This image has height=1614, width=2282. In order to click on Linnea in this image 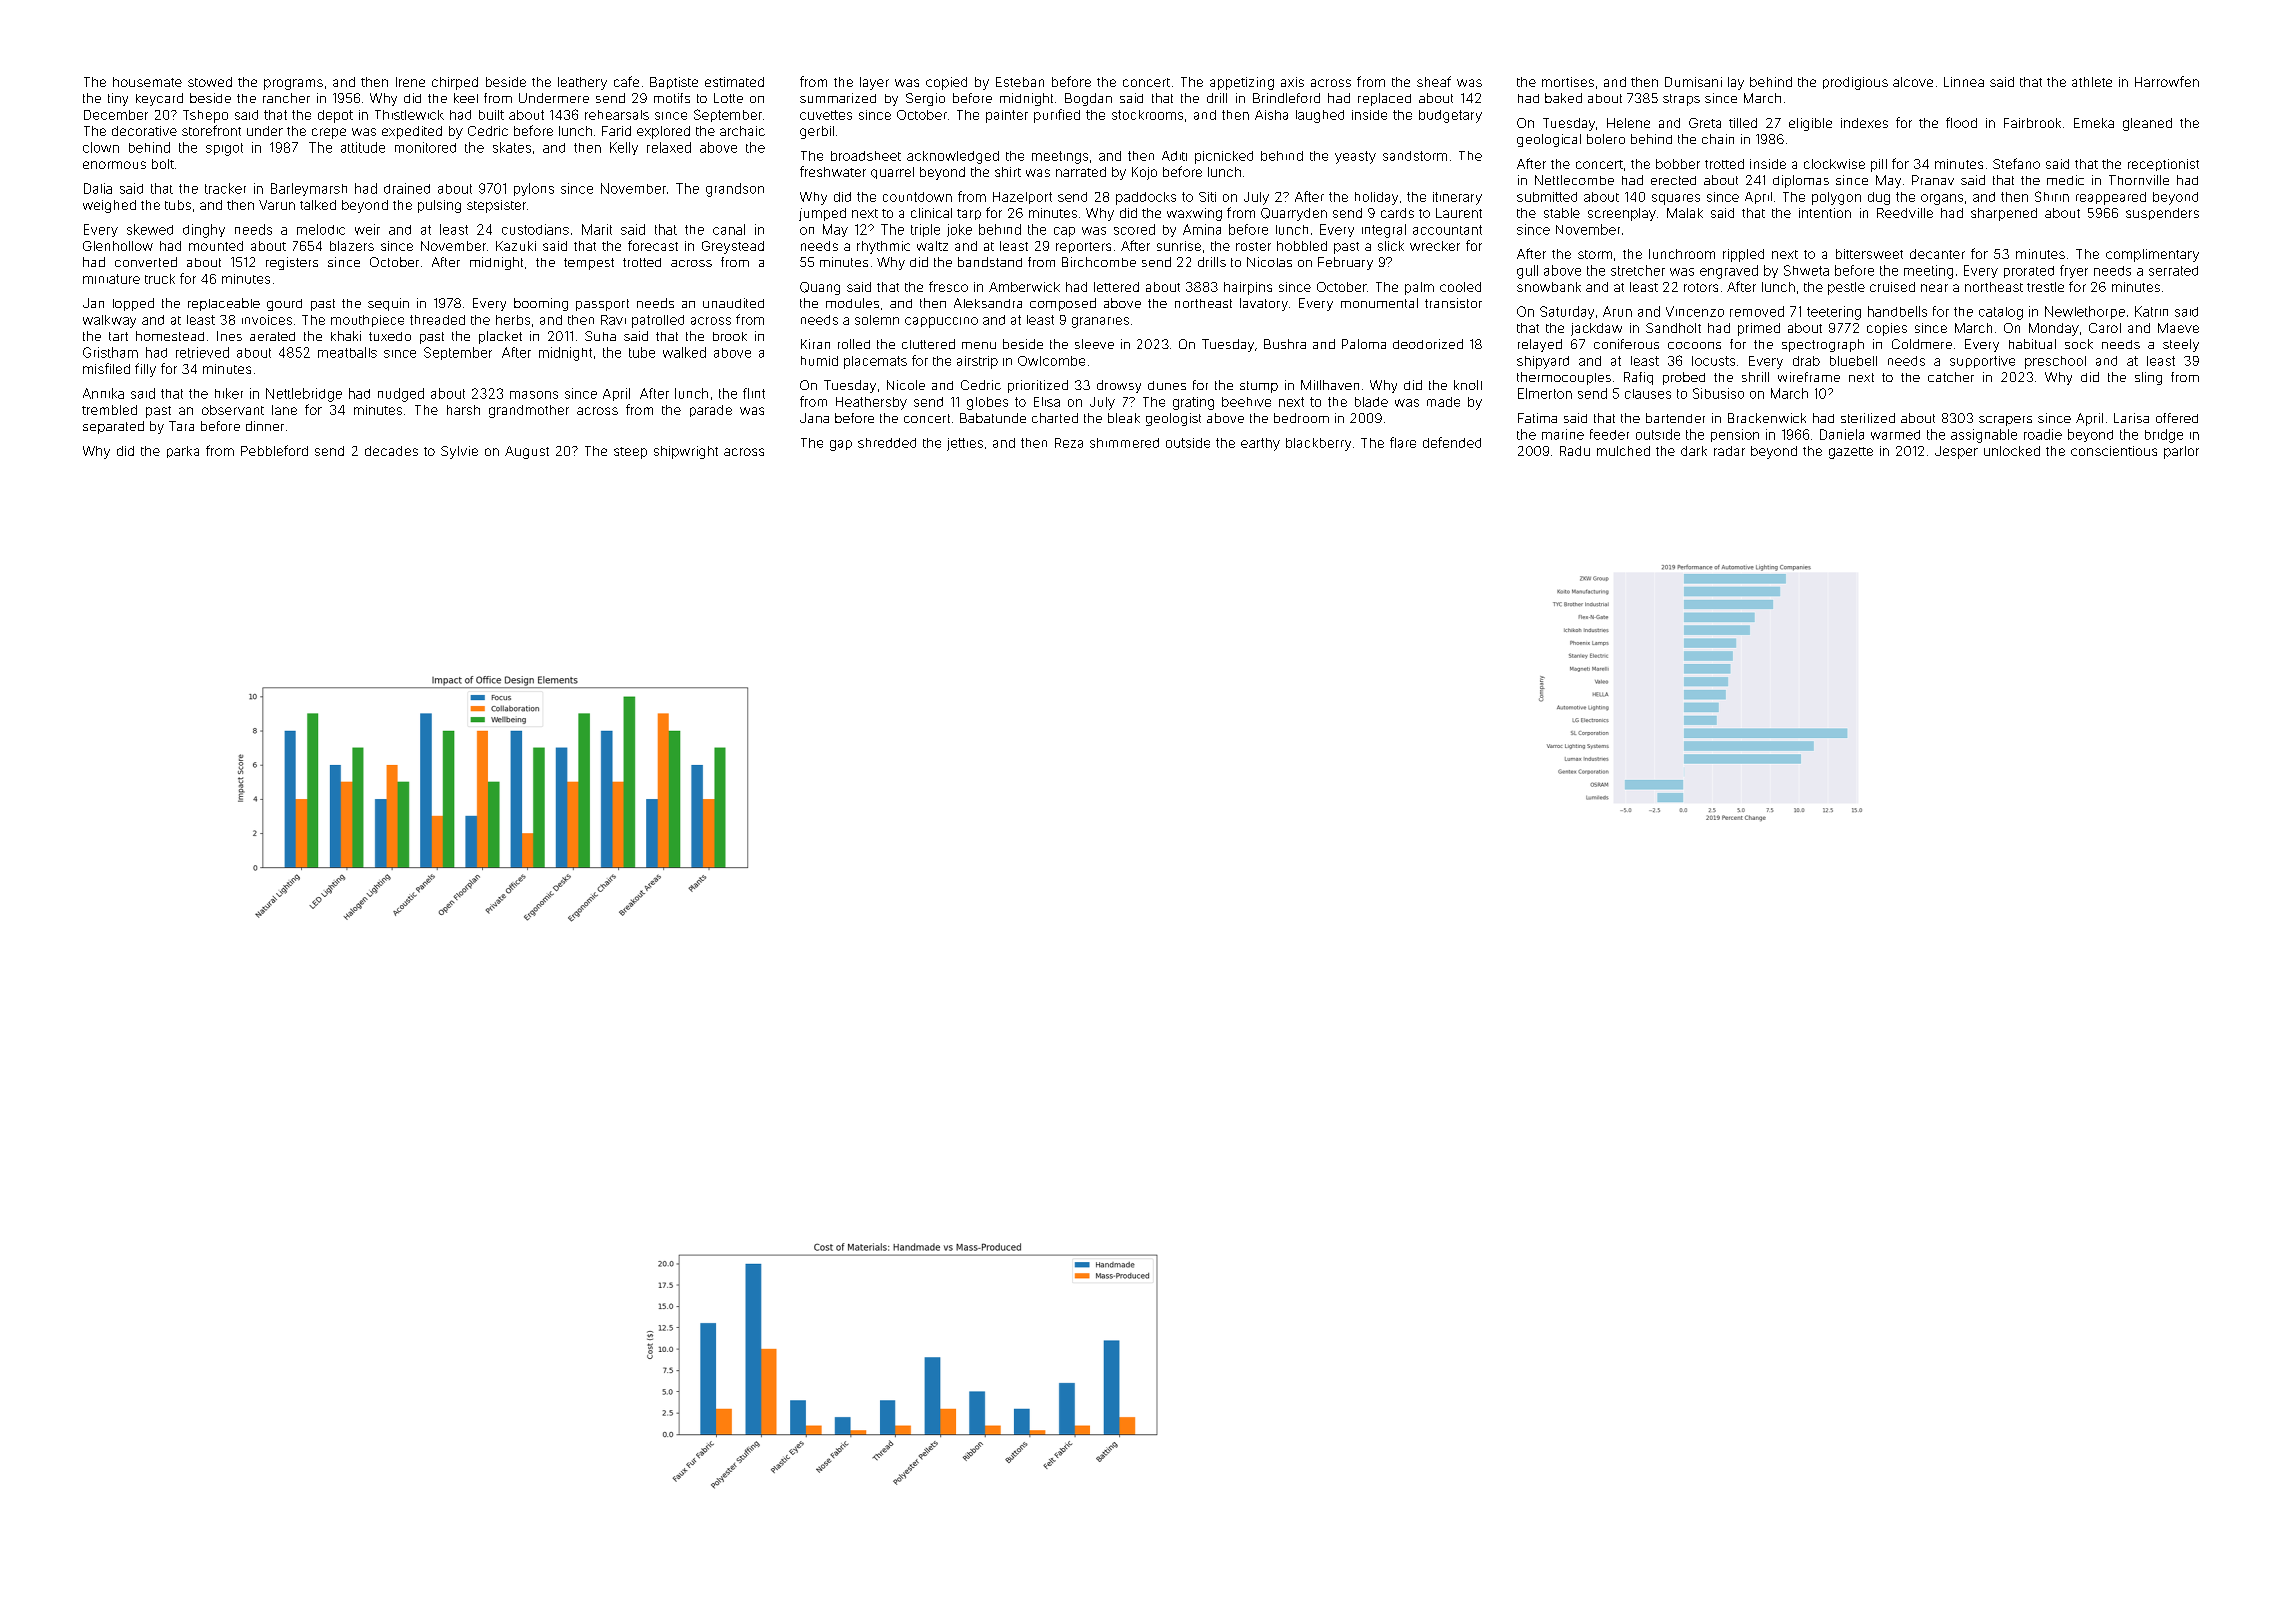, I will do `click(1964, 82)`.
